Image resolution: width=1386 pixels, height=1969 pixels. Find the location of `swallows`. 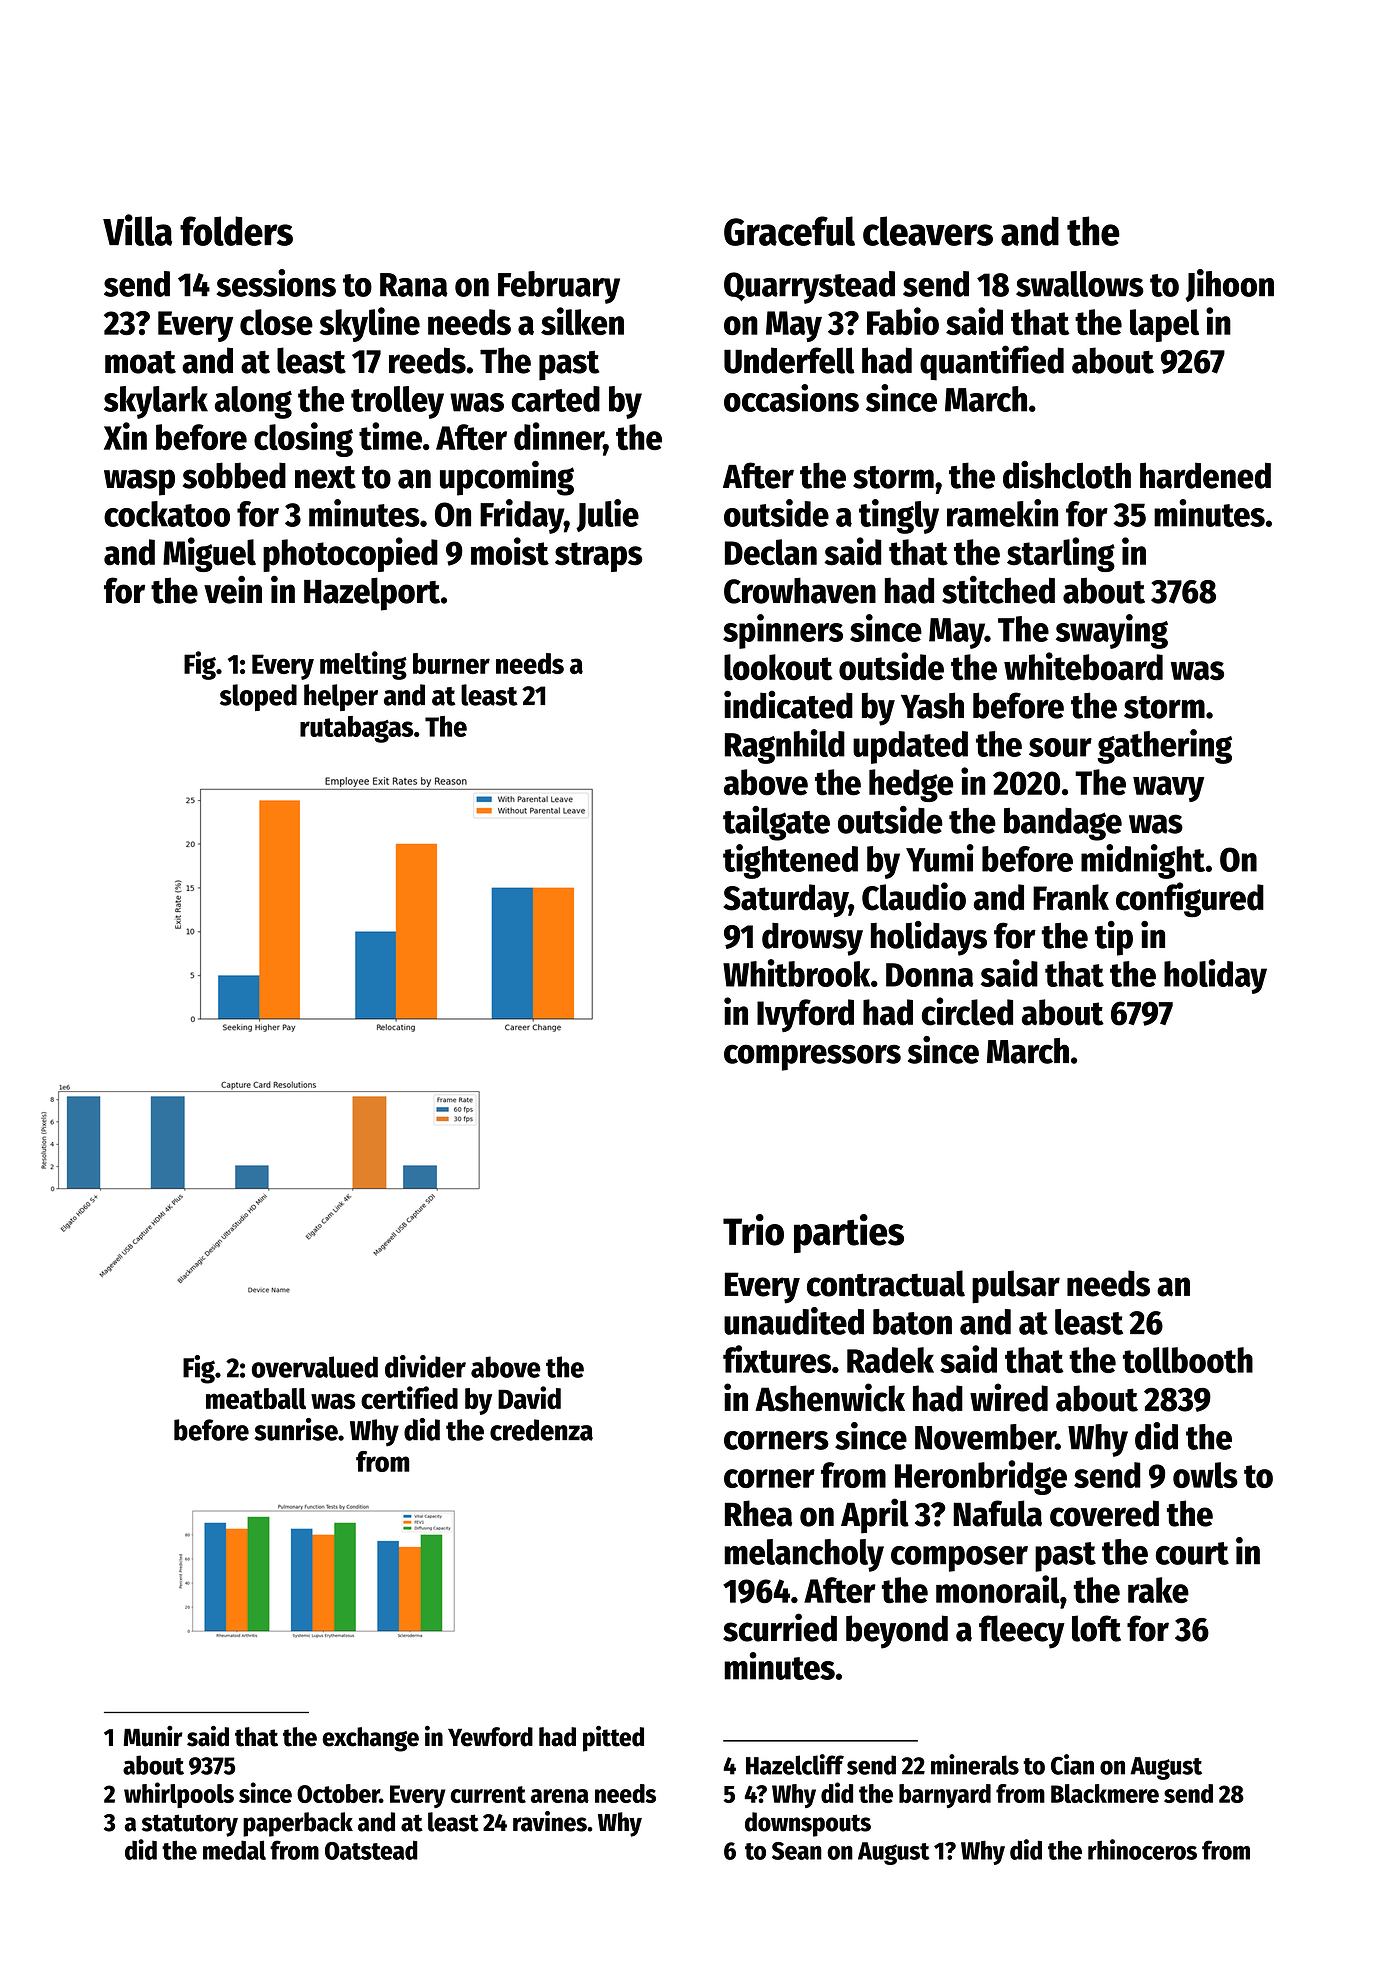

swallows is located at coordinates (1080, 284).
